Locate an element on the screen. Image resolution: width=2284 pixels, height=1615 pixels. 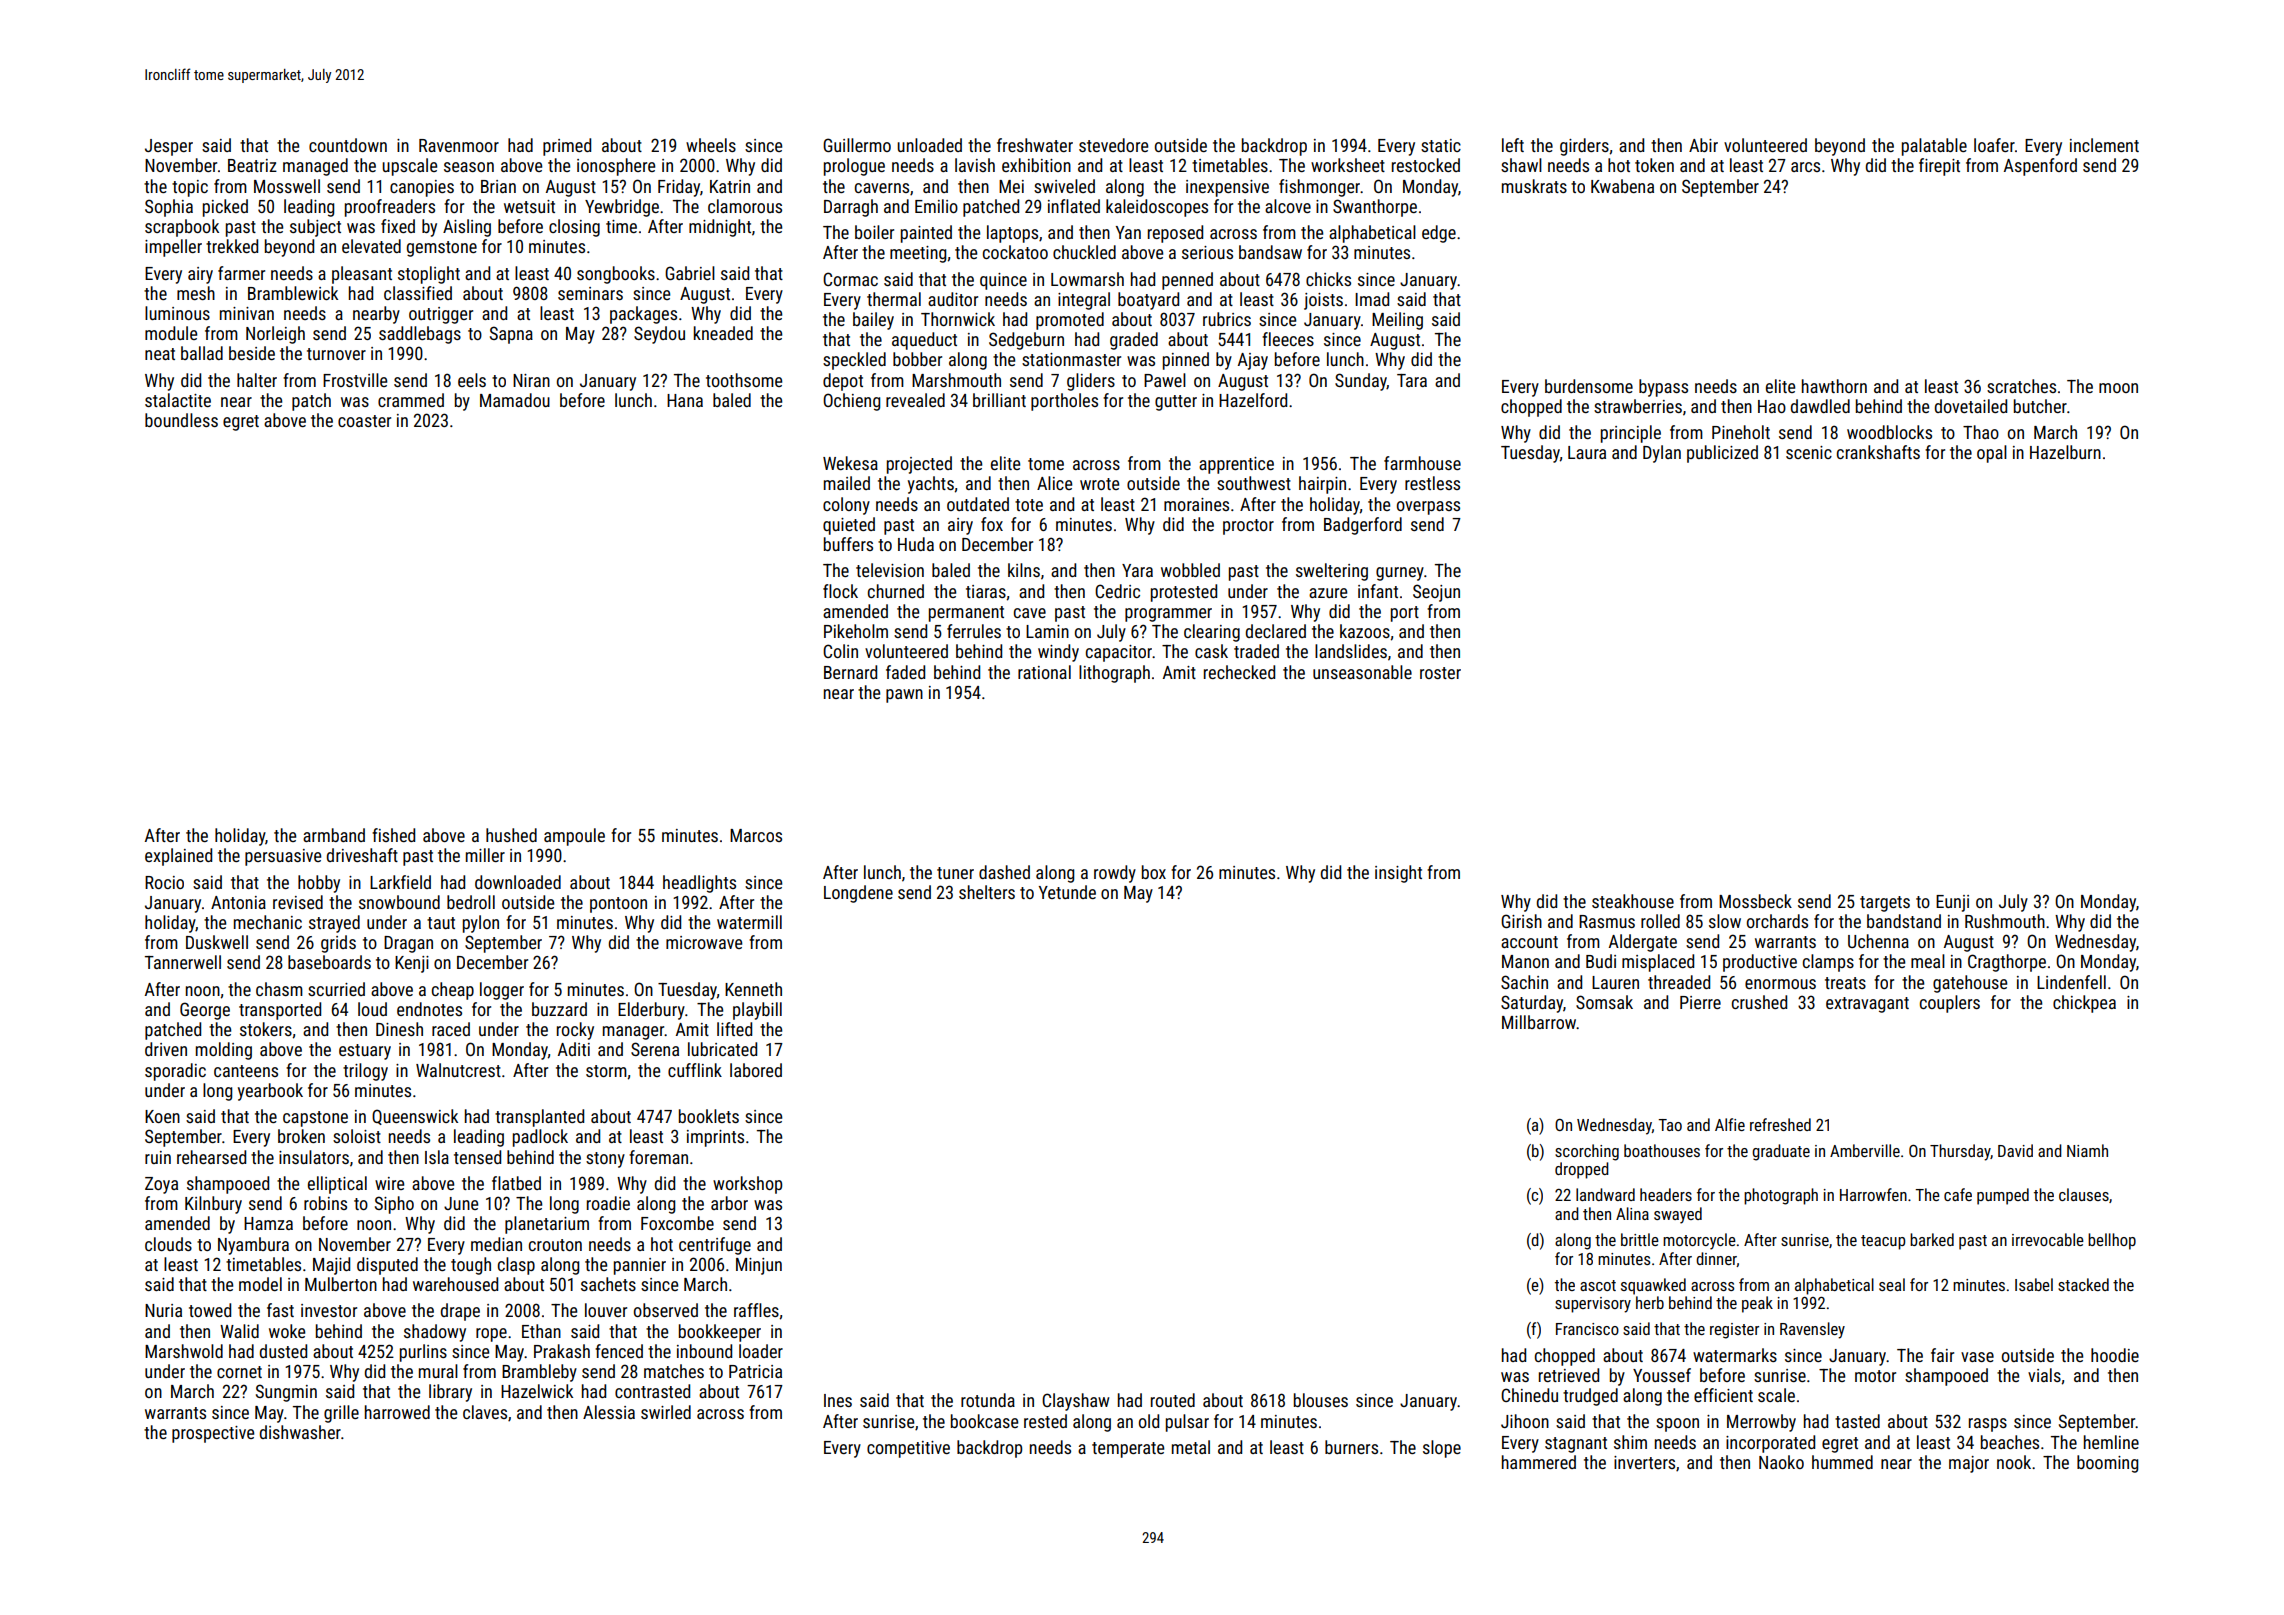
freshwater is located at coordinates (1035, 145).
